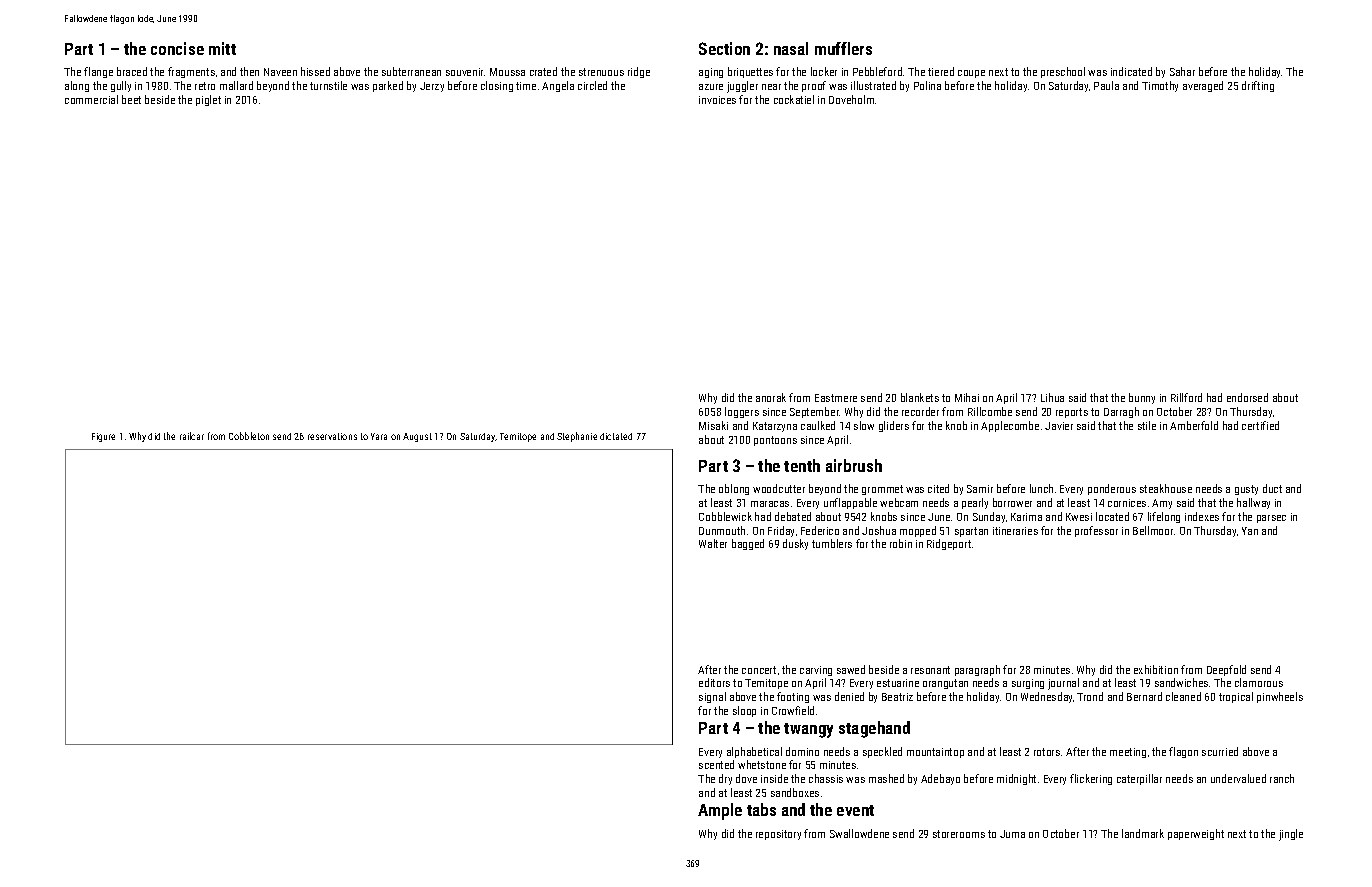  Describe the element at coordinates (497, 86) in the screenshot. I see `closing` at that location.
